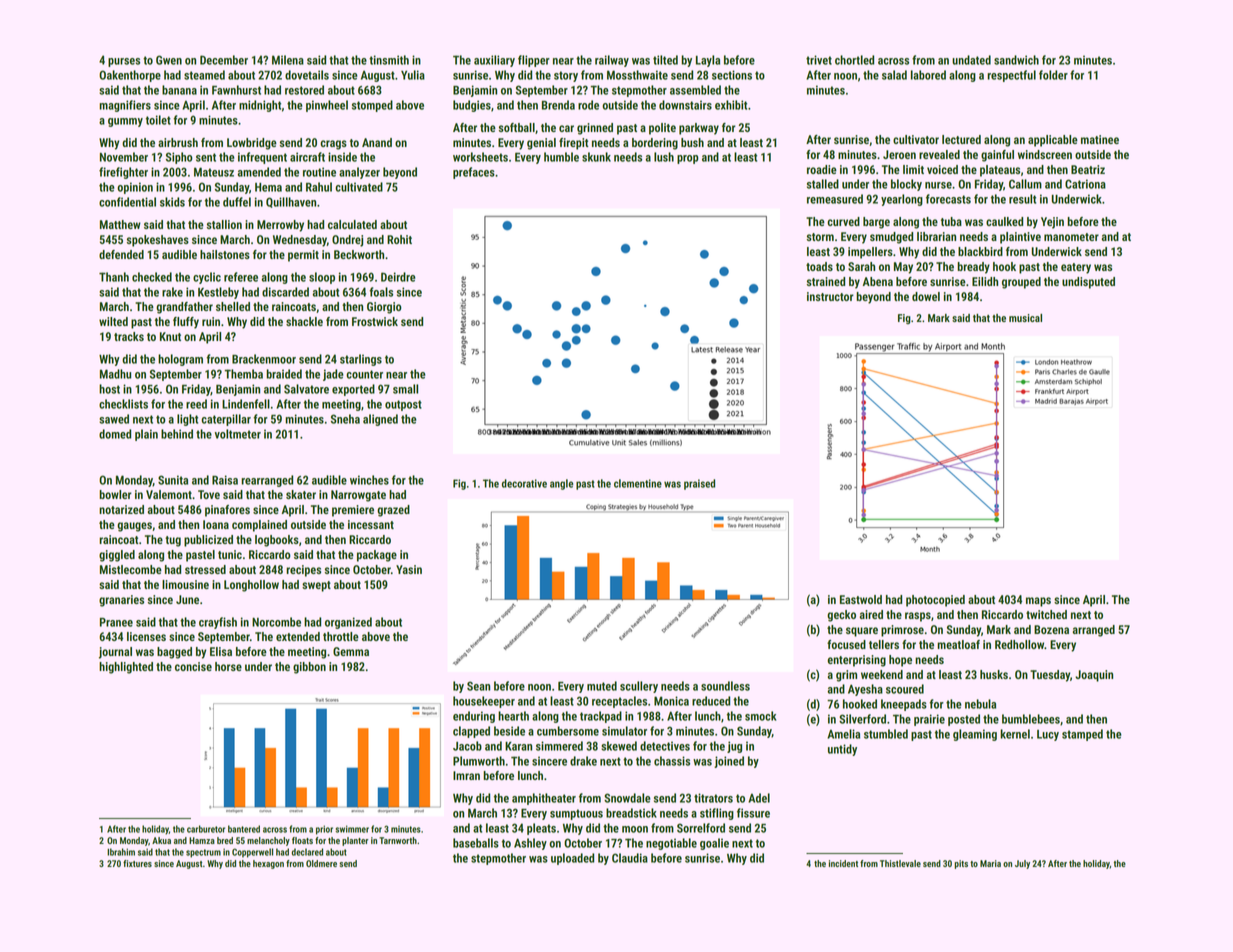 Image resolution: width=1233 pixels, height=952 pixels. I want to click on gauges, so click(134, 527).
